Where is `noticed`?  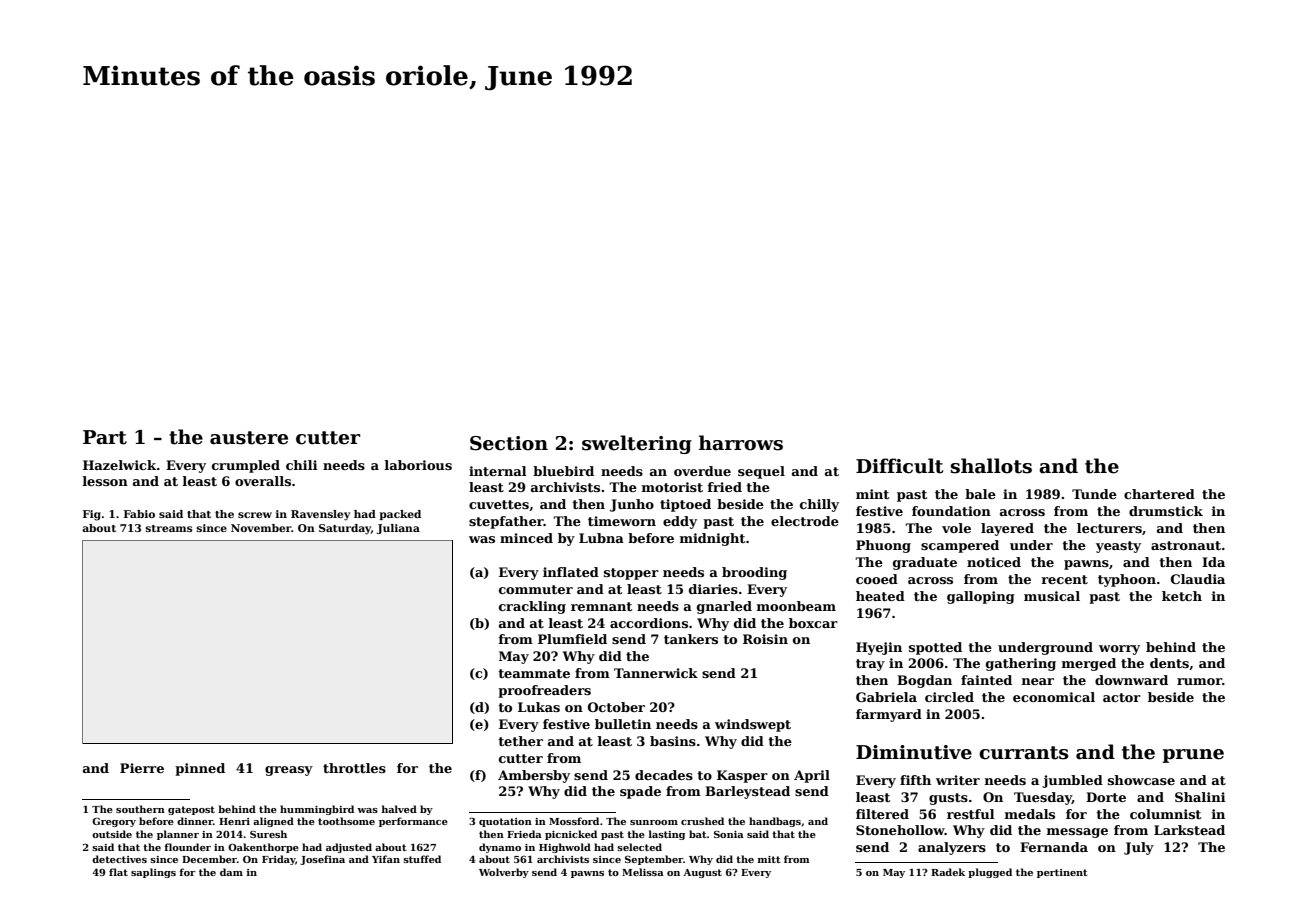 noticed is located at coordinates (994, 562).
